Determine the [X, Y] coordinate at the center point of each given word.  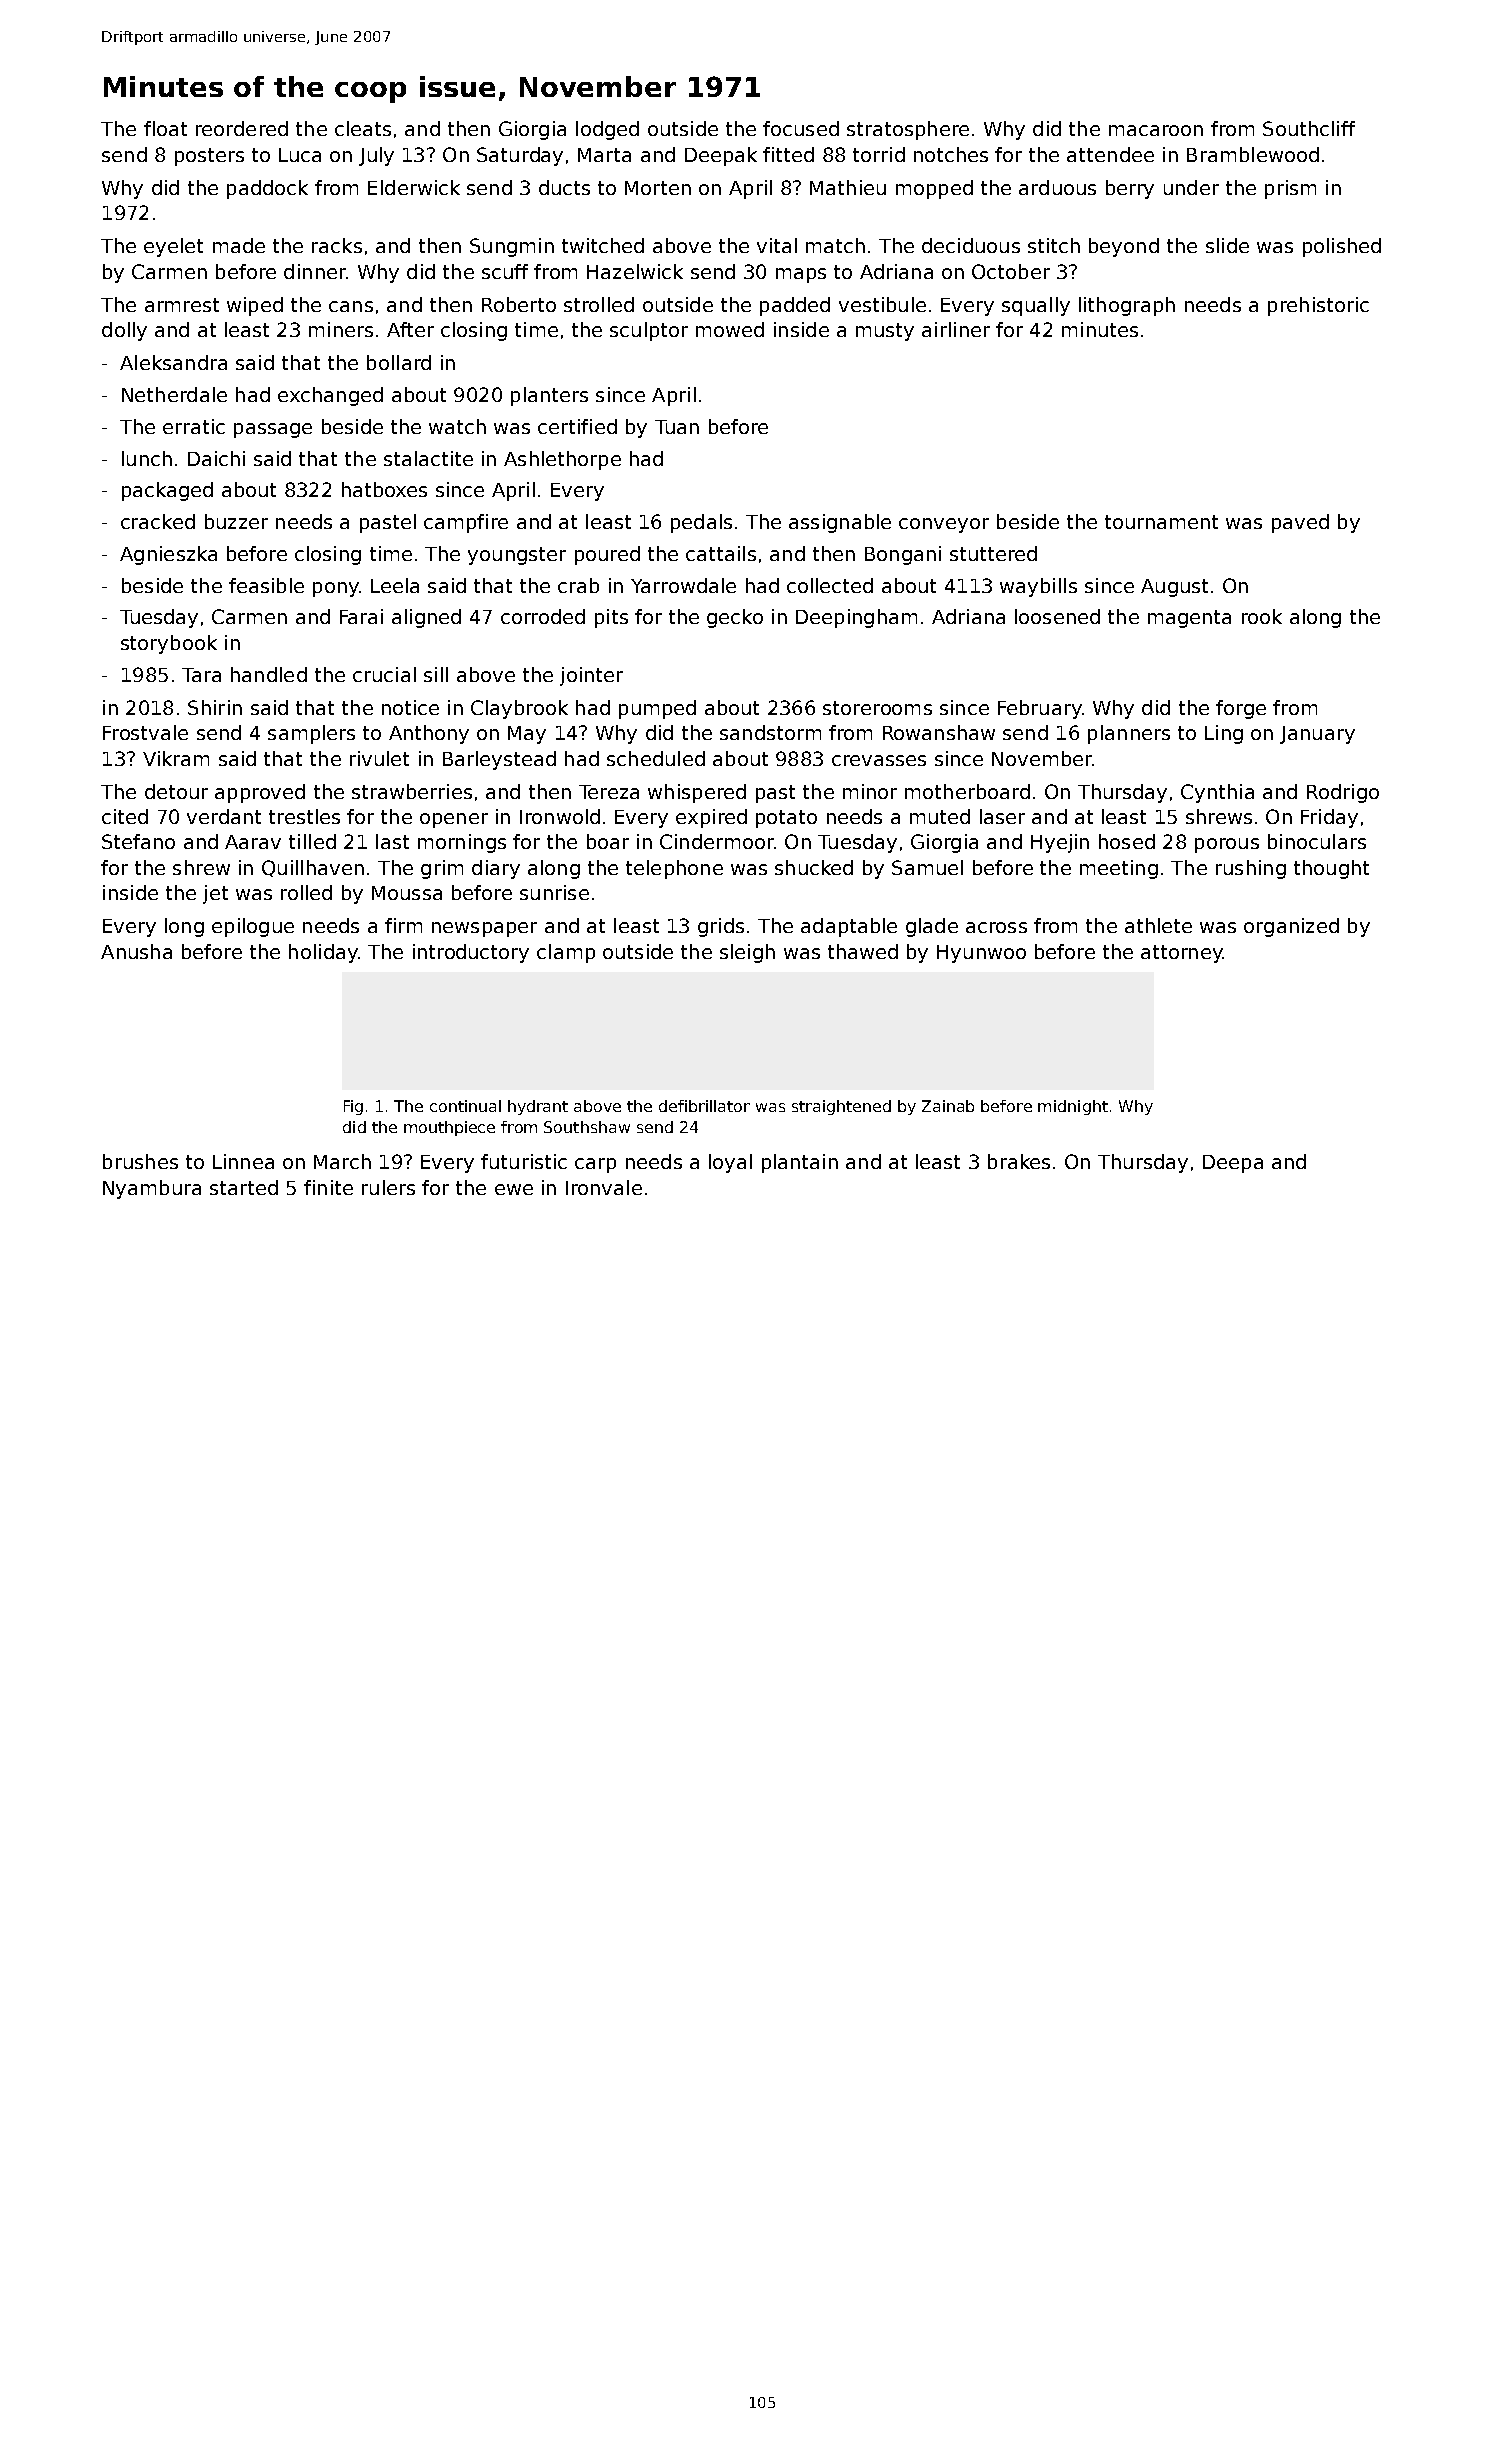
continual [465, 1106]
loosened [1057, 616]
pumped [657, 709]
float [165, 128]
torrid [879, 154]
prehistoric [1318, 306]
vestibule [882, 304]
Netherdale [174, 394]
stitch [1054, 245]
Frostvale [145, 732]
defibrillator [704, 1106]
